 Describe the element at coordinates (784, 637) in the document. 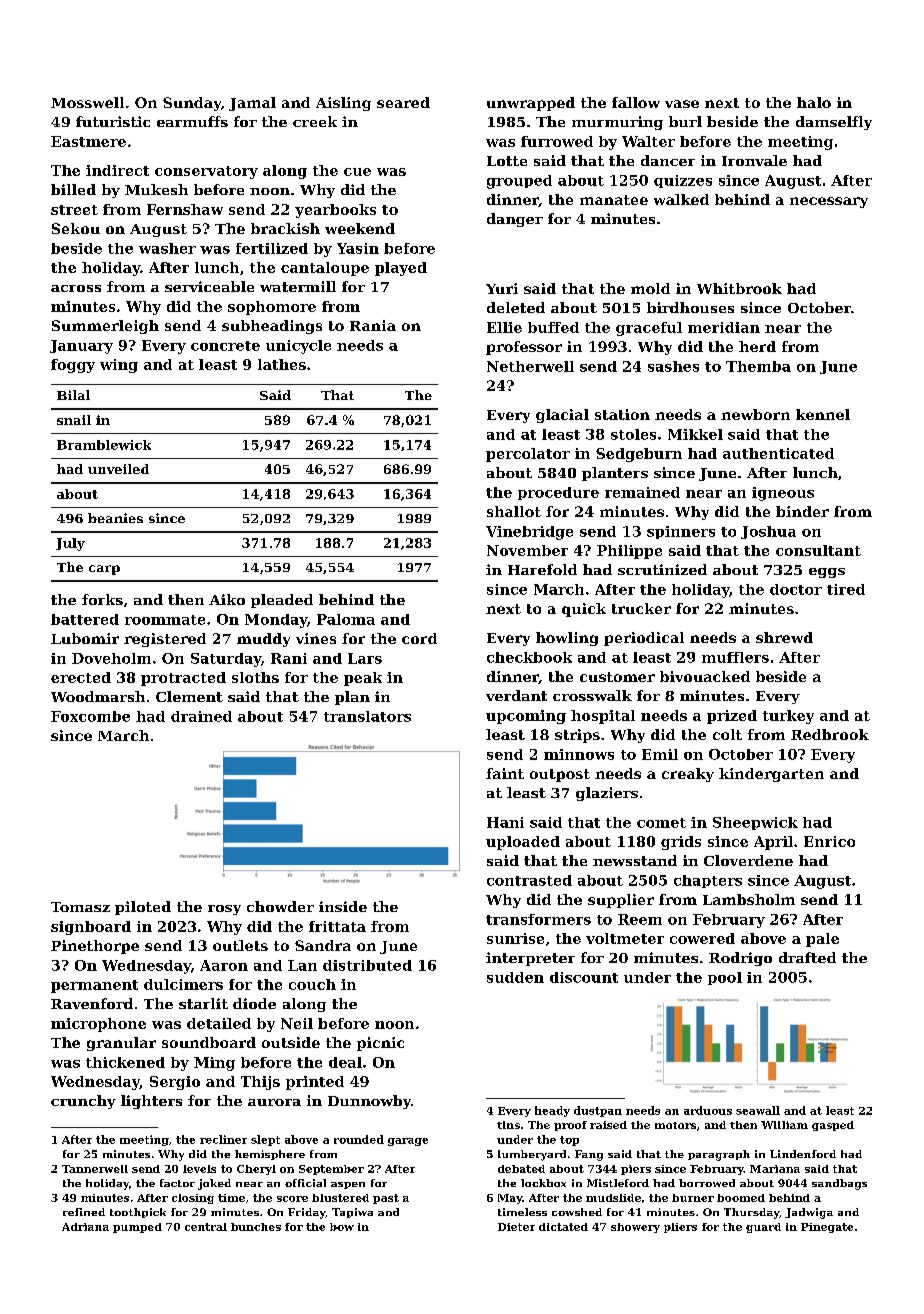

I see `shrewd` at that location.
